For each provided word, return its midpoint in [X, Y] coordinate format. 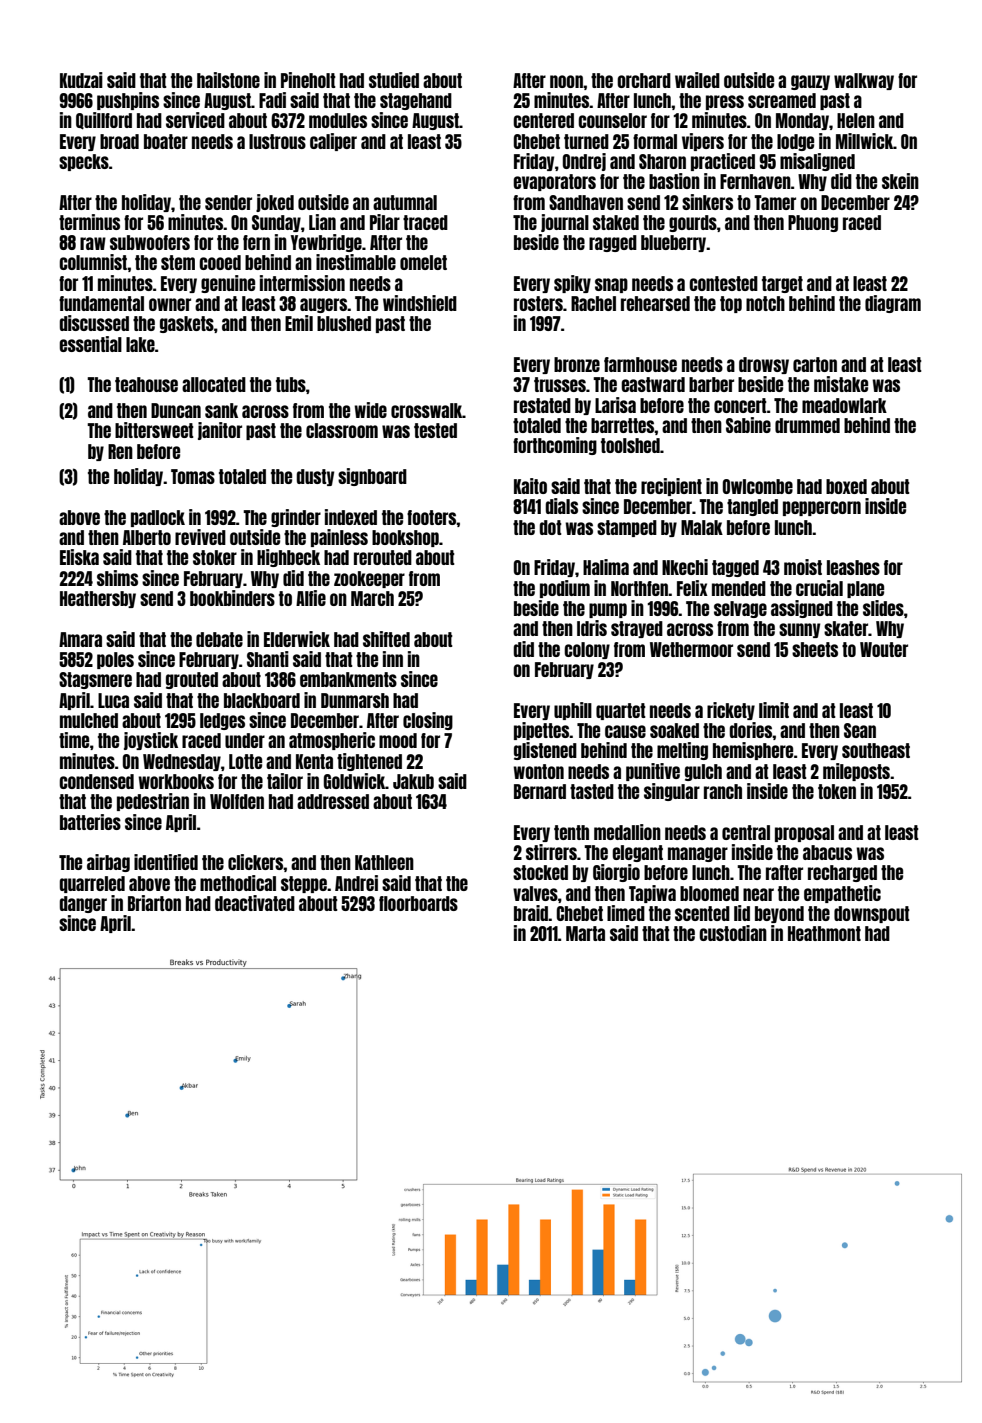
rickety [731, 711]
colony [587, 650]
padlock [158, 518]
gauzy [810, 82]
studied [394, 80]
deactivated [255, 903]
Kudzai [81, 80]
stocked [540, 872]
